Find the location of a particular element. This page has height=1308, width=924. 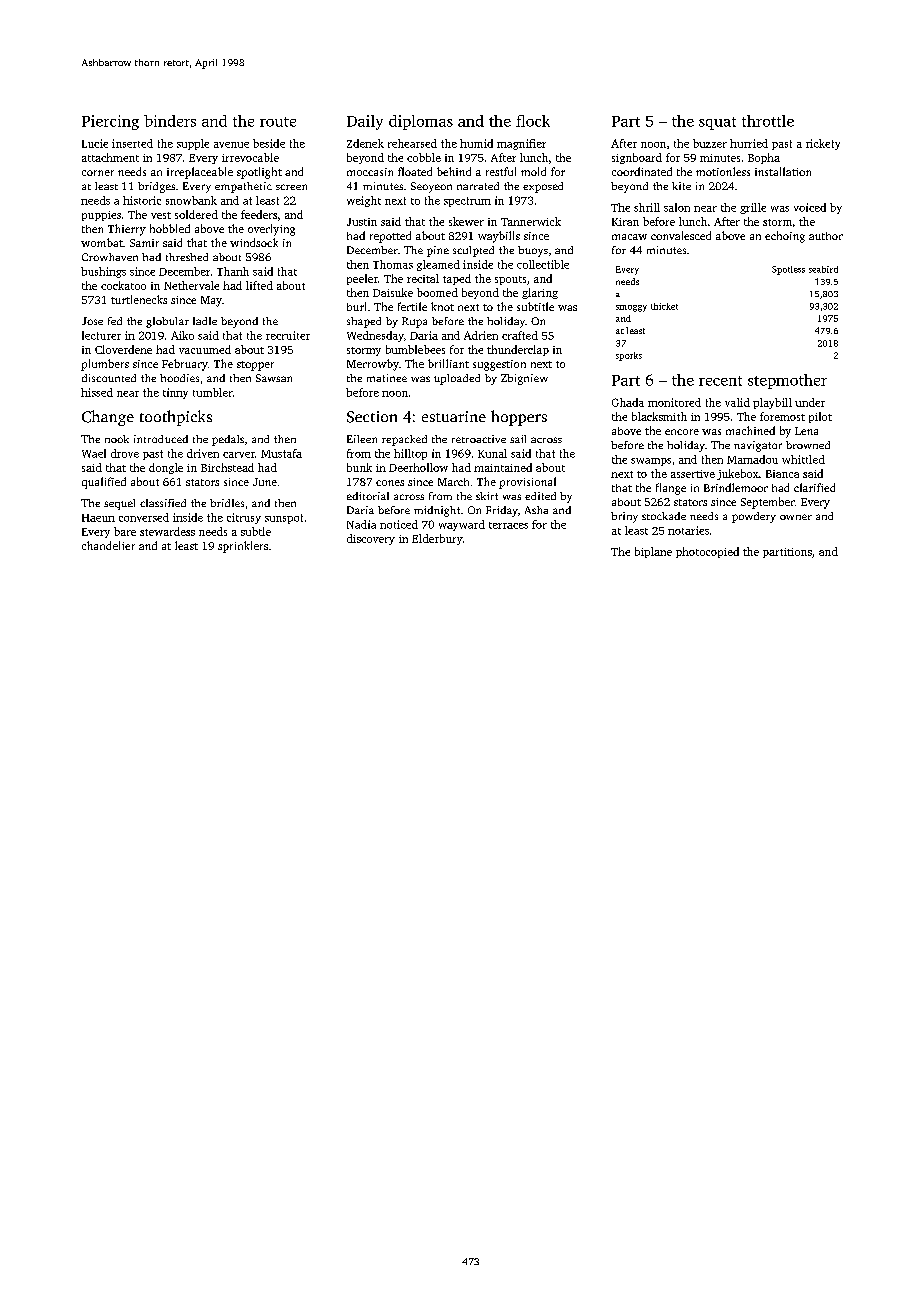

sprinklers is located at coordinates (243, 547).
